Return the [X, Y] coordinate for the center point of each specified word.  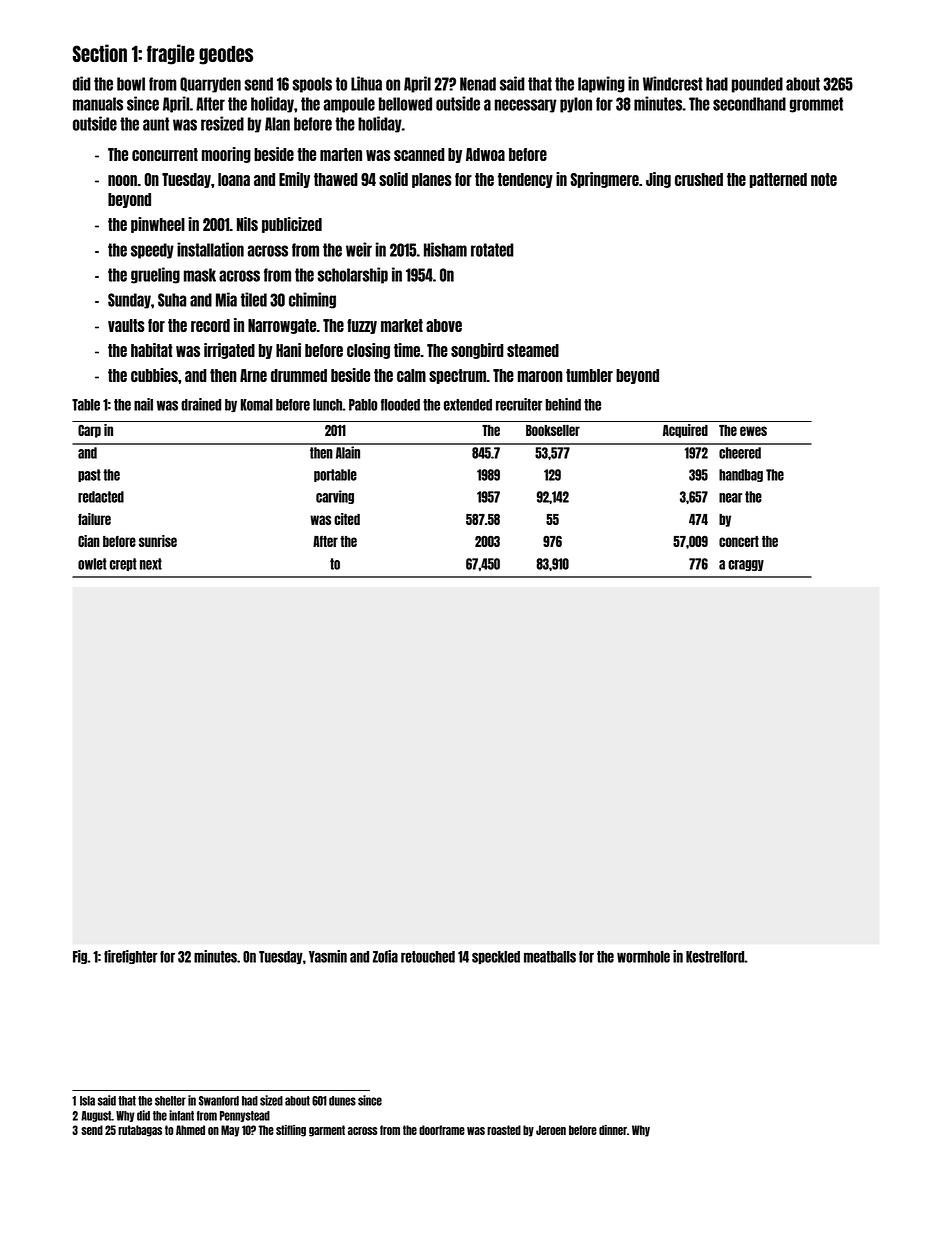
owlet [92, 564]
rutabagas [140, 1131]
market [402, 325]
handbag [741, 475]
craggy [746, 565]
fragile [170, 54]
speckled [496, 957]
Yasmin [328, 956]
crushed [699, 179]
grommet [816, 105]
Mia [226, 299]
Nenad [478, 84]
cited [347, 519]
